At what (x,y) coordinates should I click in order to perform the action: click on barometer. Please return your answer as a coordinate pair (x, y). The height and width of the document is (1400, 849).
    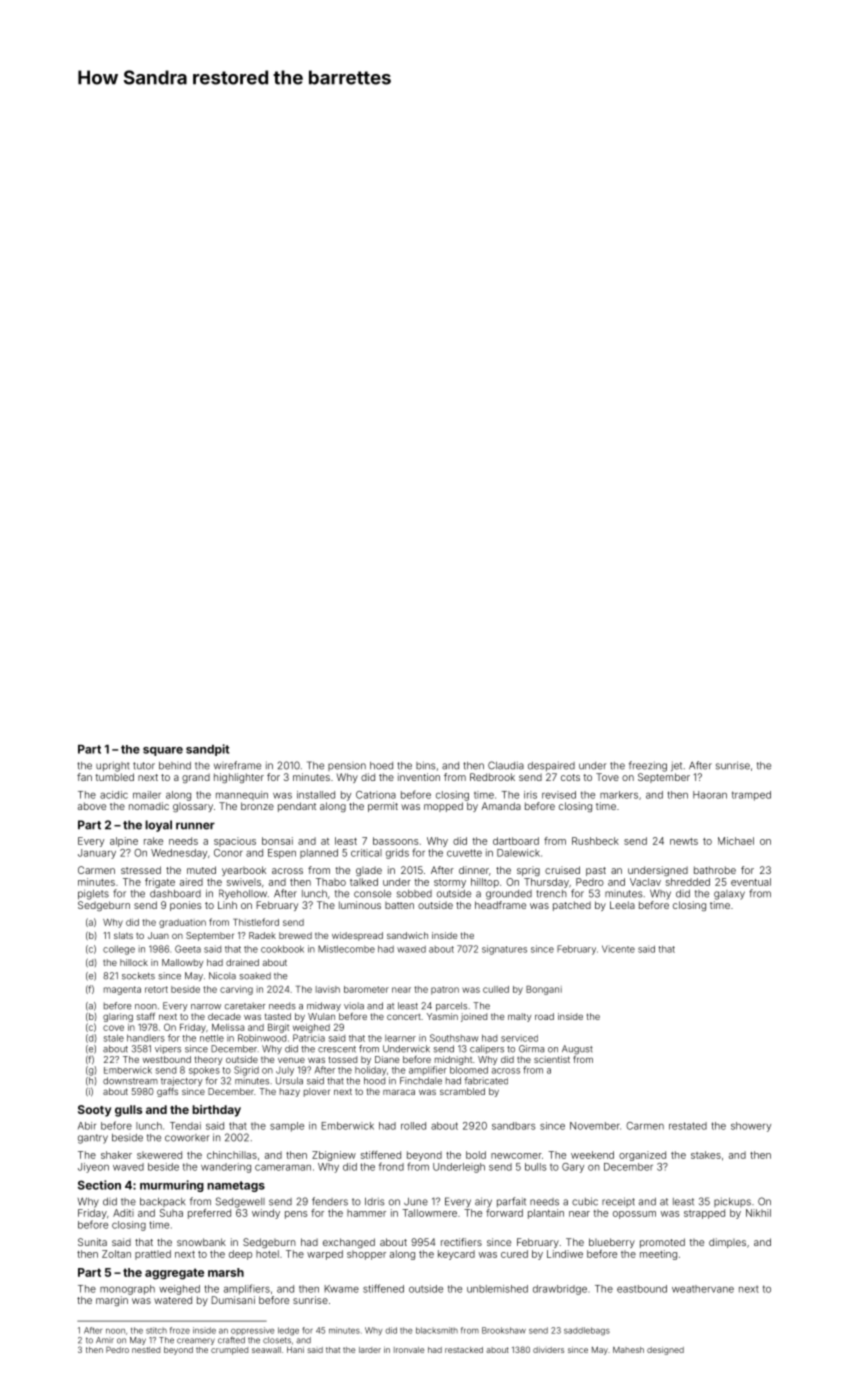
    Looking at the image, I should click on (366, 989).
